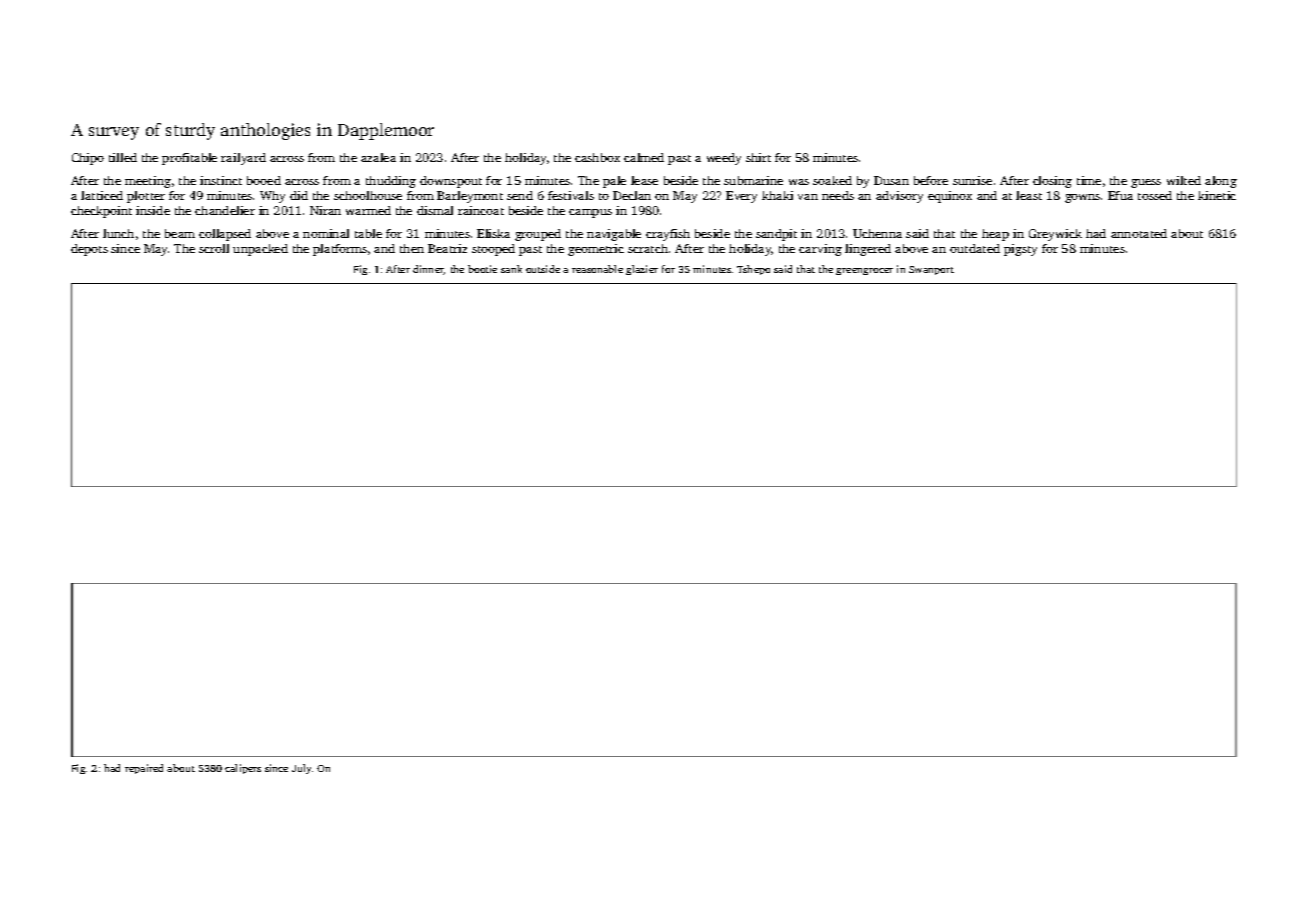 The width and height of the page is (1308, 924). Describe the element at coordinates (144, 769) in the page. I see `repaired` at that location.
